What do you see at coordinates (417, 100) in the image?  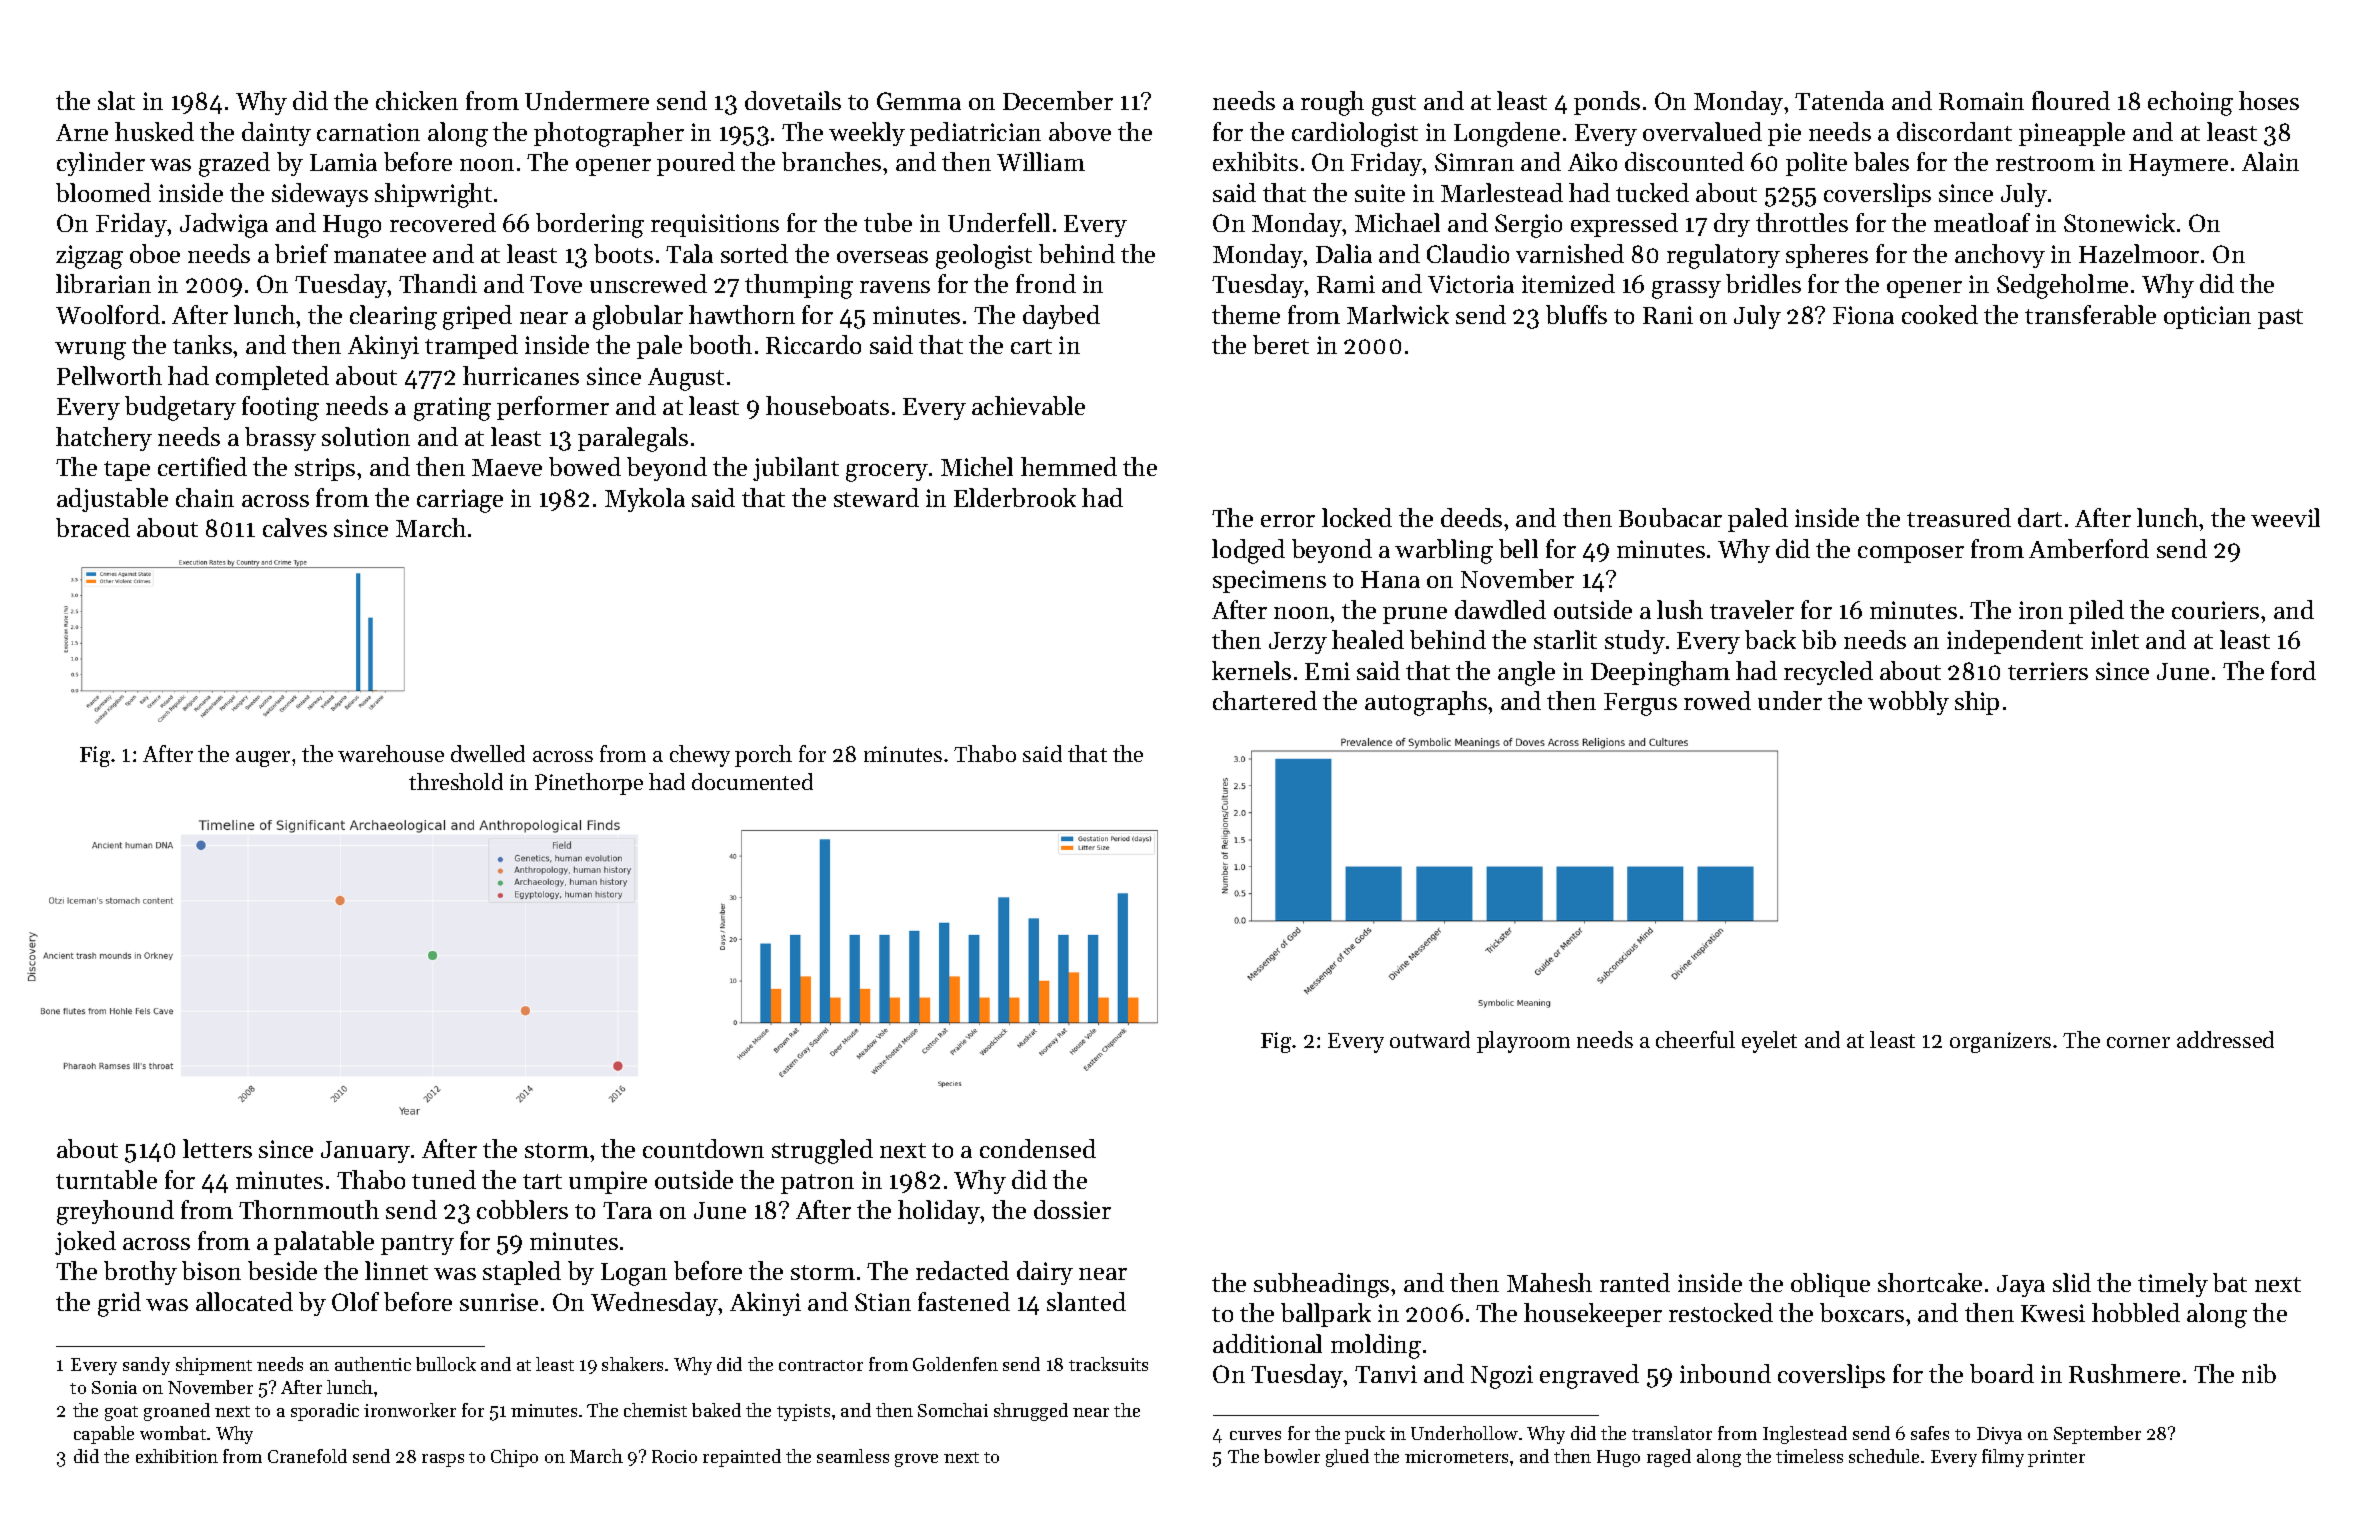 I see `chicken` at bounding box center [417, 100].
